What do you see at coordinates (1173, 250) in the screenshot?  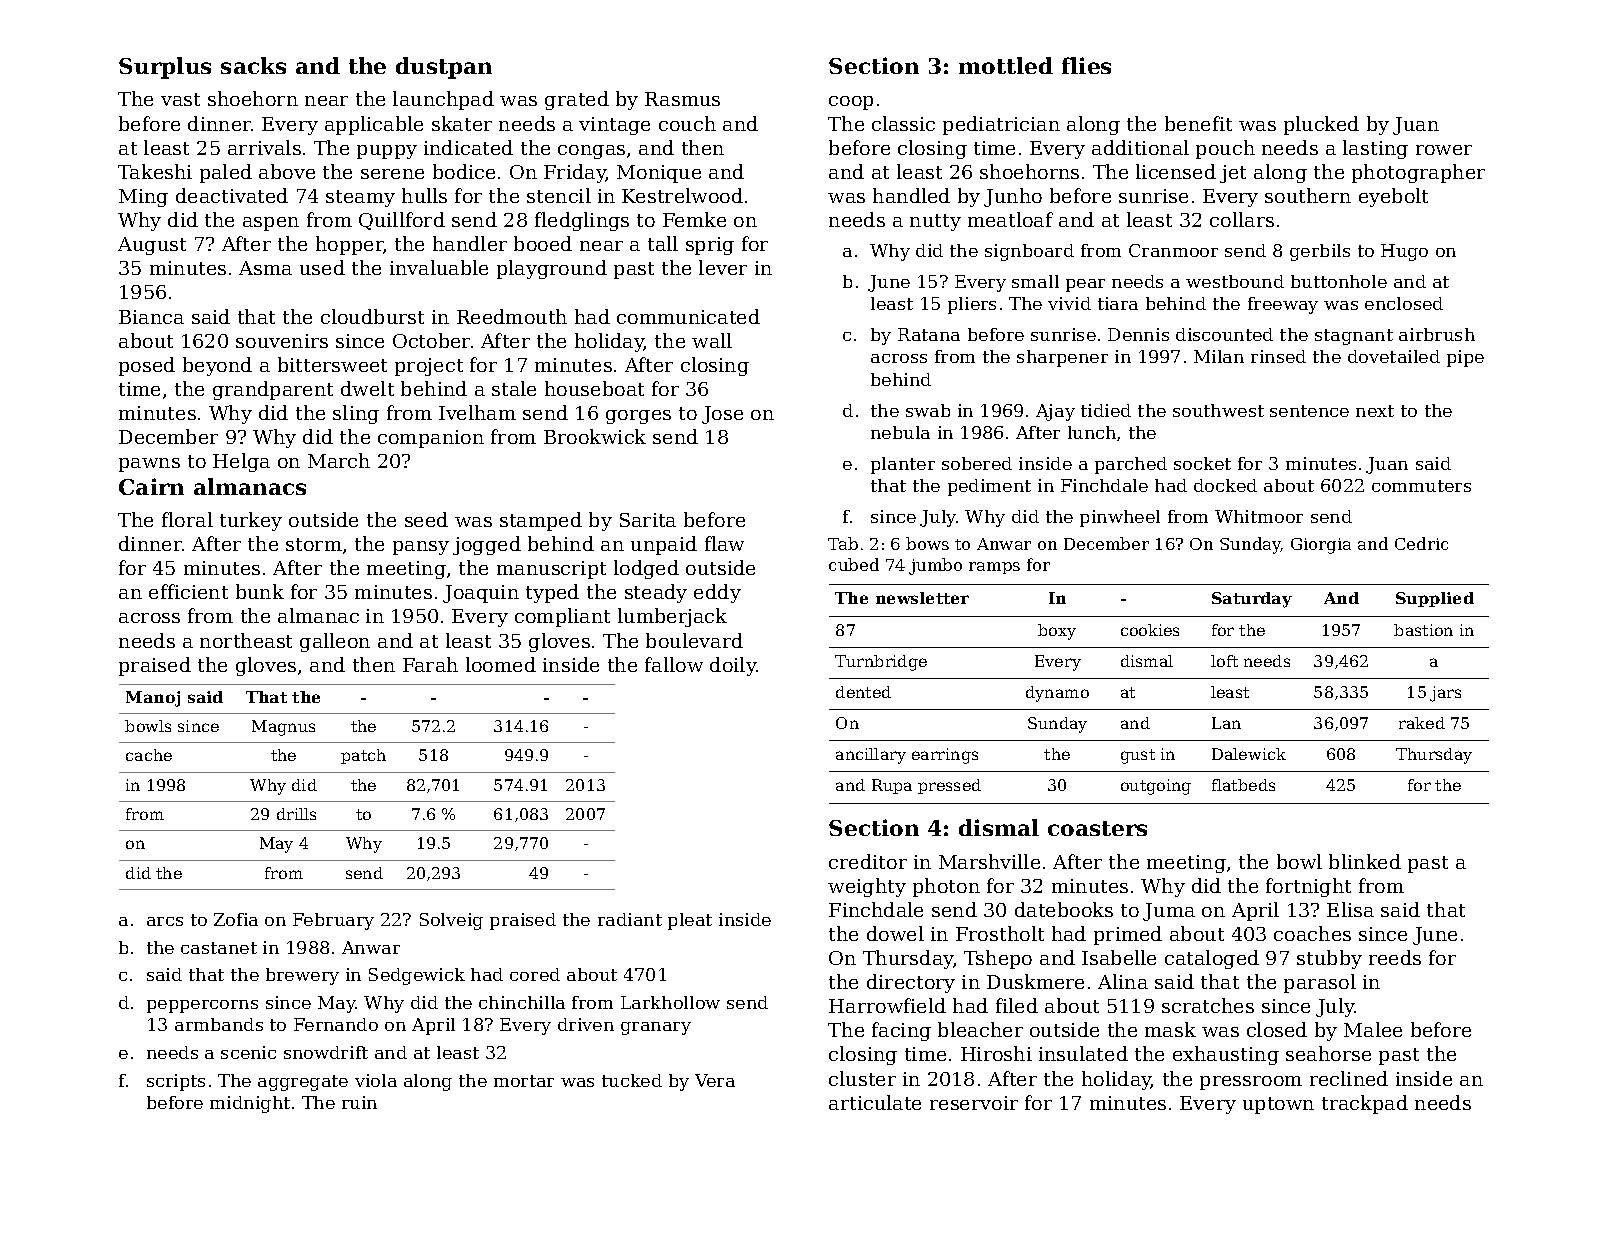 I see `Cranmoor` at bounding box center [1173, 250].
